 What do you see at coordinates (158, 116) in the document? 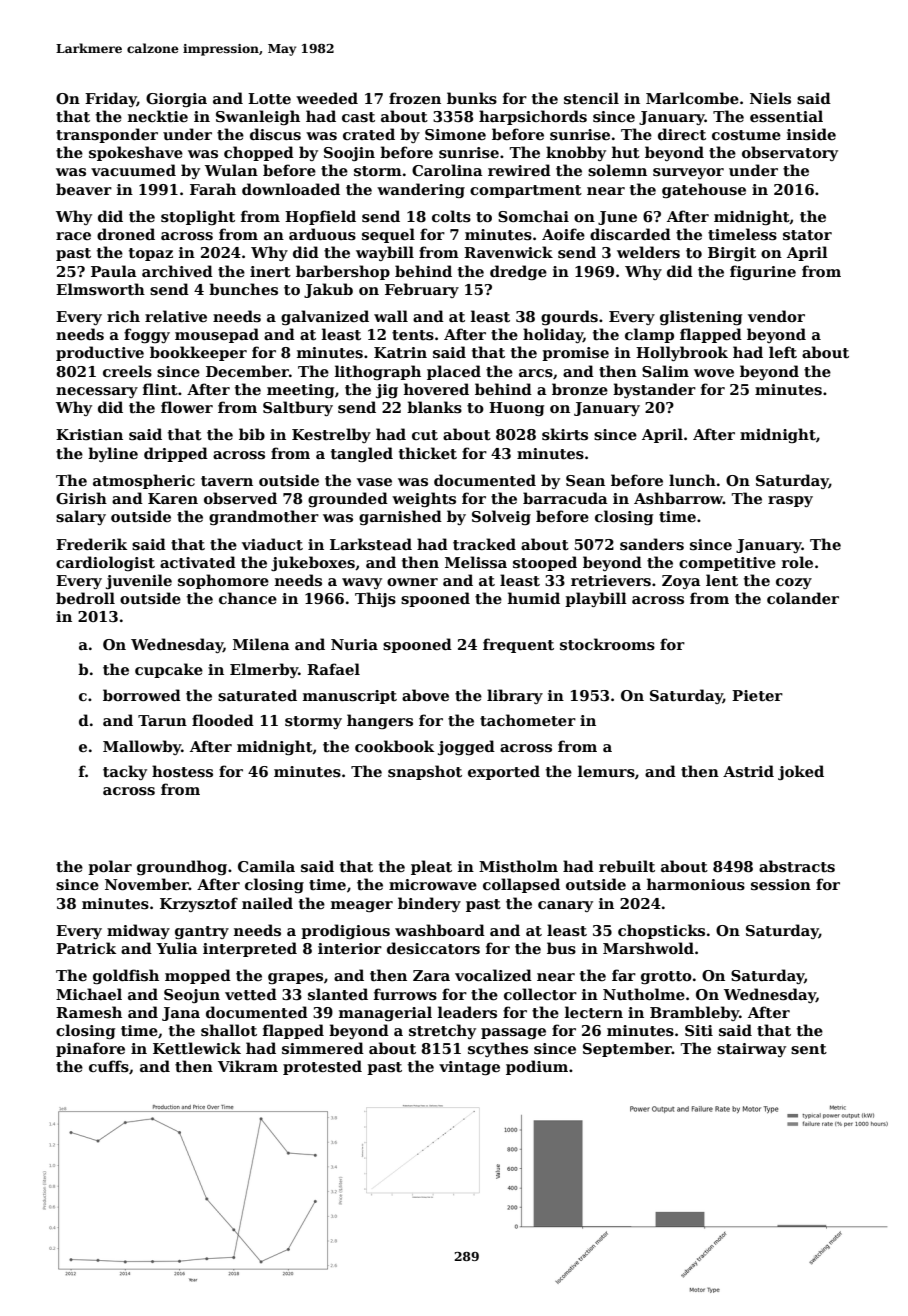
I see `necktie` at bounding box center [158, 116].
